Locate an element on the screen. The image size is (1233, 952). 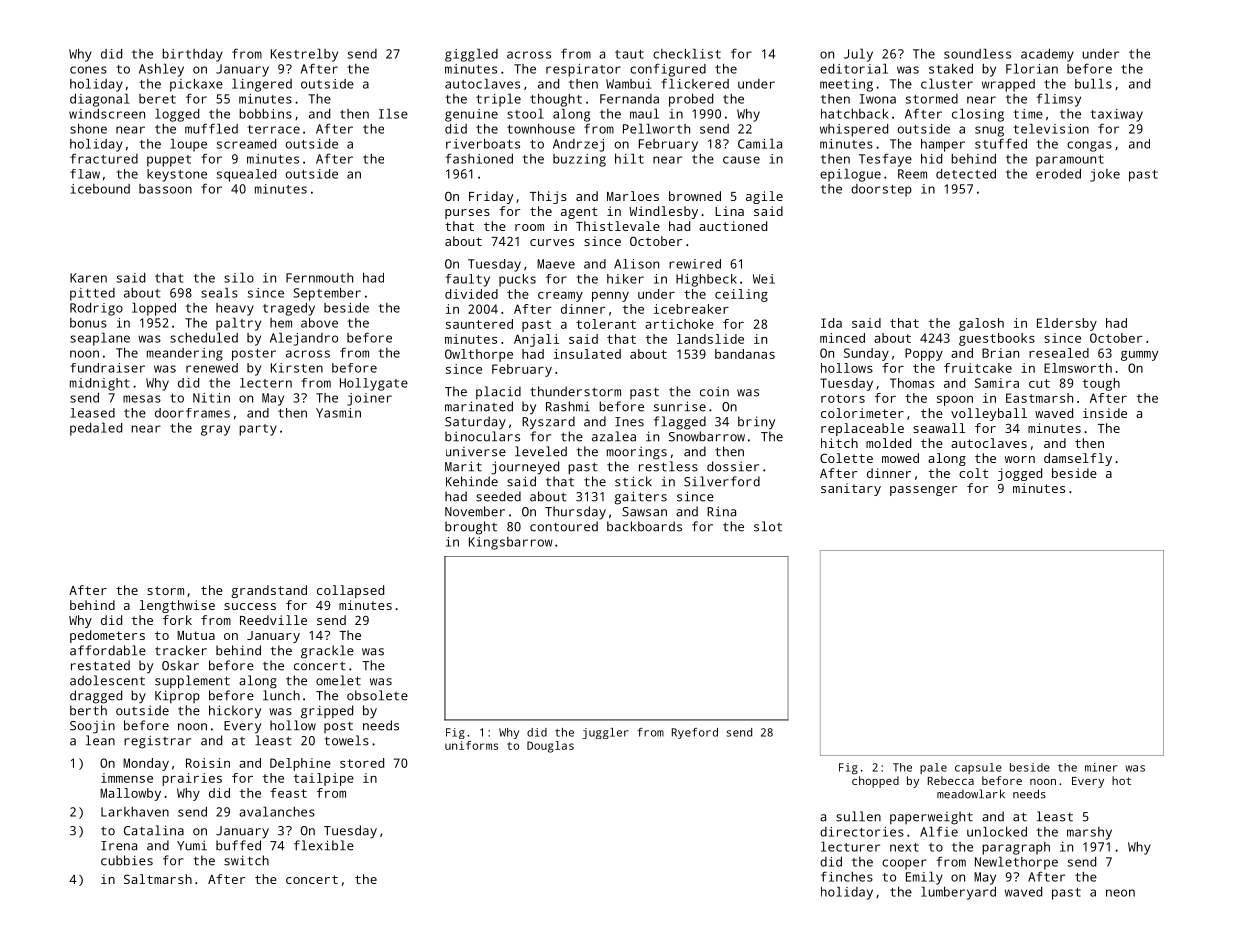
insulated is located at coordinates (587, 354).
